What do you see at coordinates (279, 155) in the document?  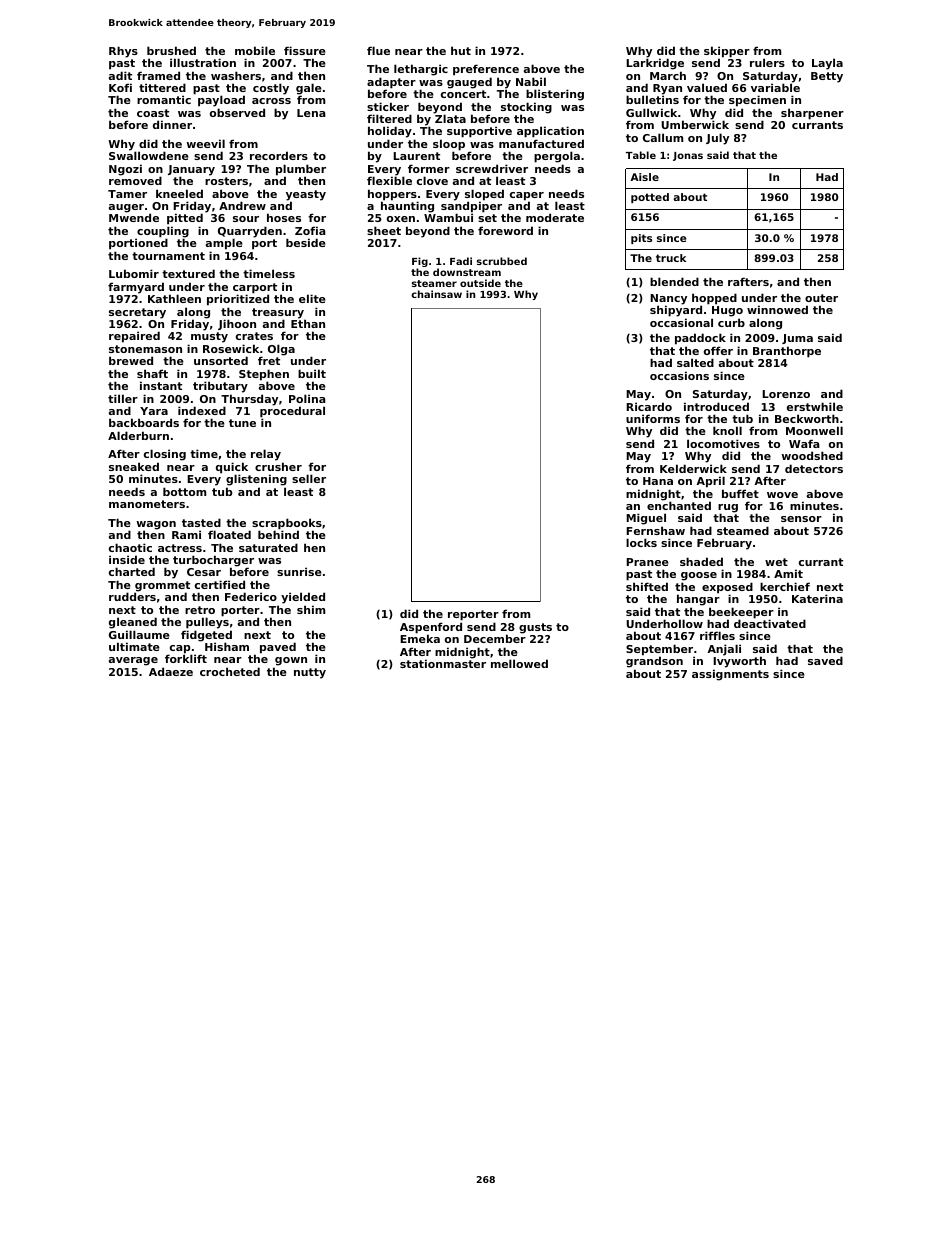 I see `recorders` at bounding box center [279, 155].
